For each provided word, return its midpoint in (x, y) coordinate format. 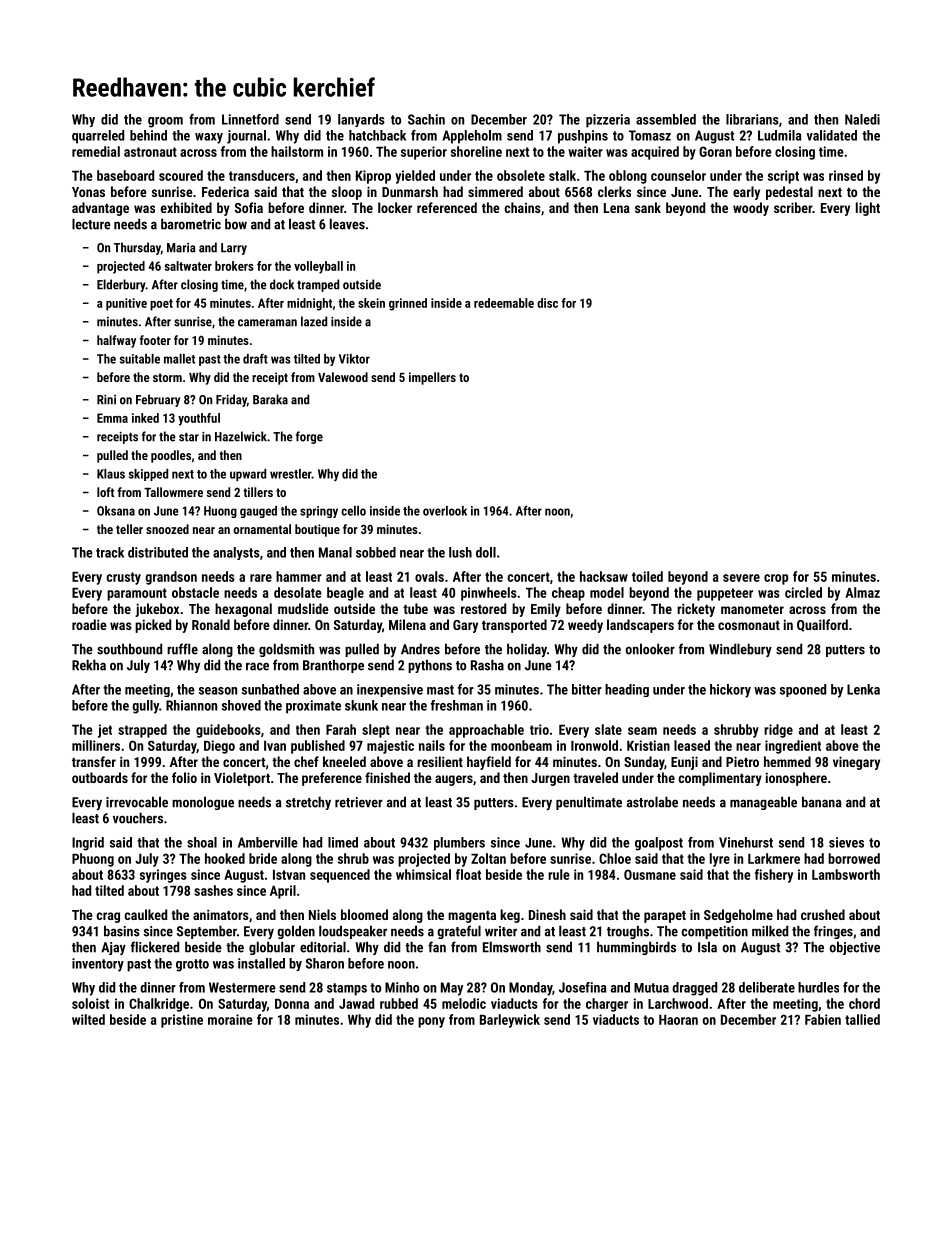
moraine (230, 1019)
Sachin (426, 119)
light (868, 209)
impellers (432, 378)
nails (432, 745)
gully (145, 707)
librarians (752, 119)
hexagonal (243, 610)
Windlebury (740, 650)
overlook (445, 511)
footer (155, 340)
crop (776, 579)
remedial (96, 151)
